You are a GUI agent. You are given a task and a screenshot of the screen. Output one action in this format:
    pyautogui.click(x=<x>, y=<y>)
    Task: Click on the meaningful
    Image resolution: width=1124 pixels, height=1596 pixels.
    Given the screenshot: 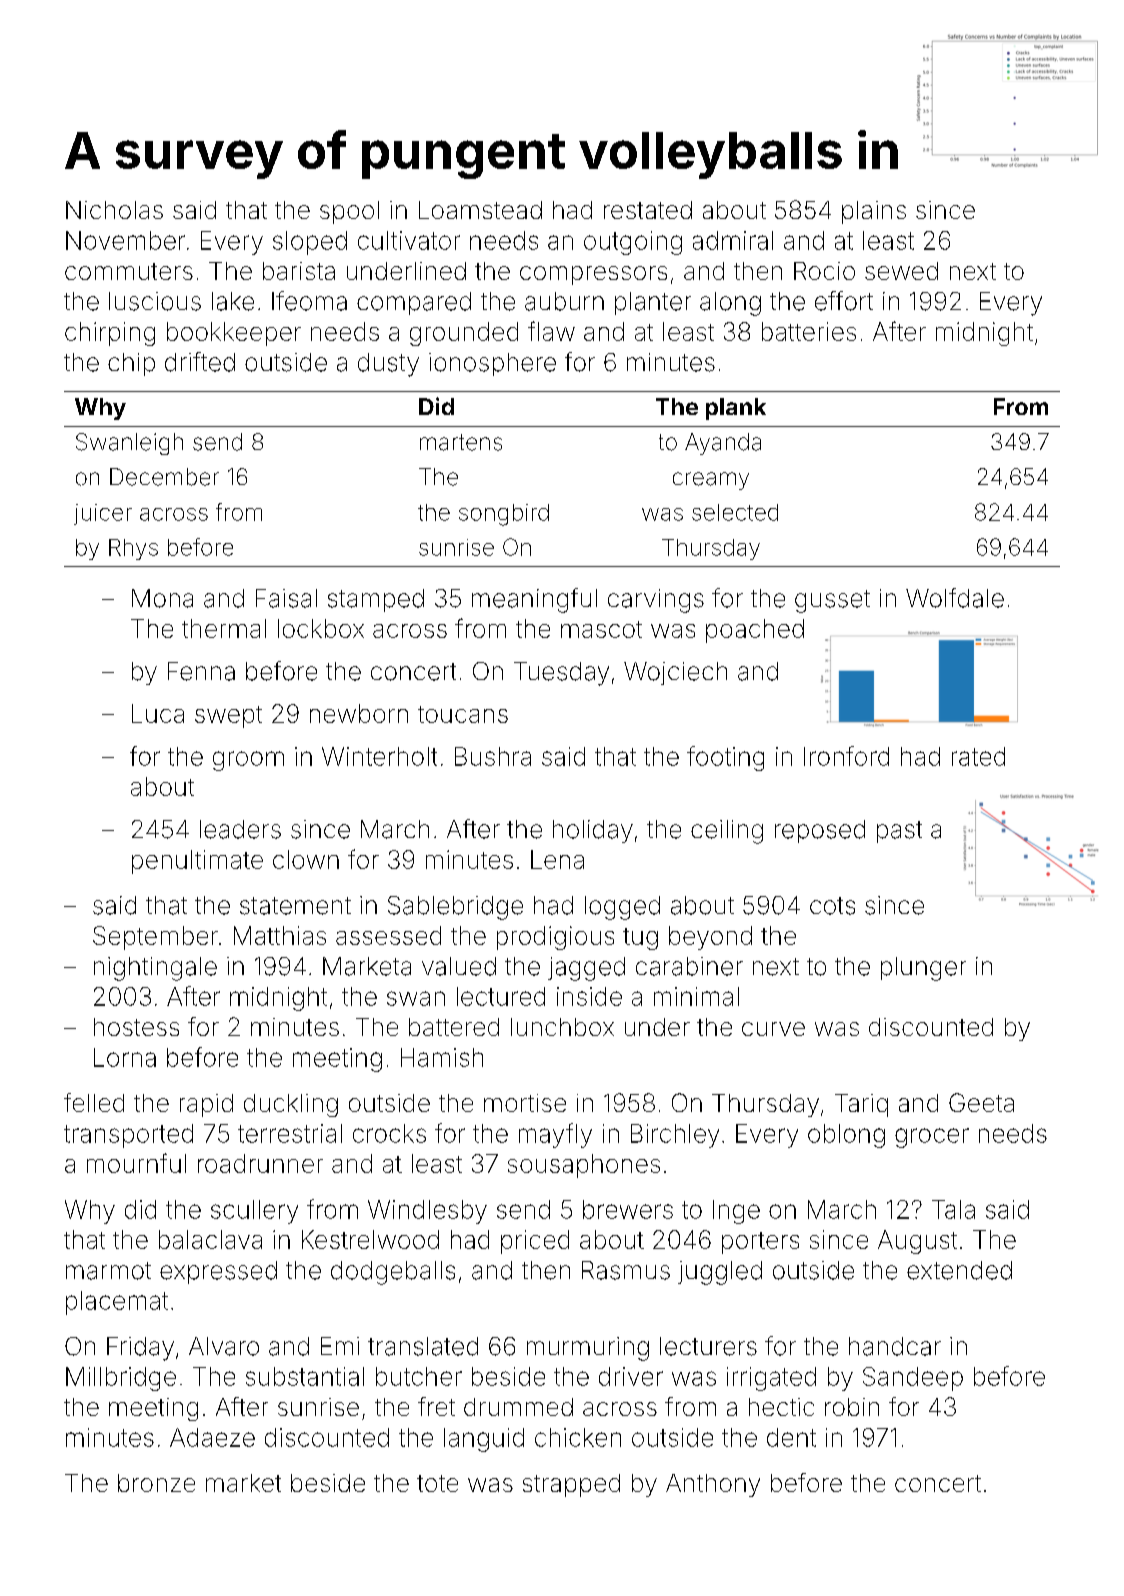 What is the action you would take?
    pyautogui.click(x=534, y=600)
